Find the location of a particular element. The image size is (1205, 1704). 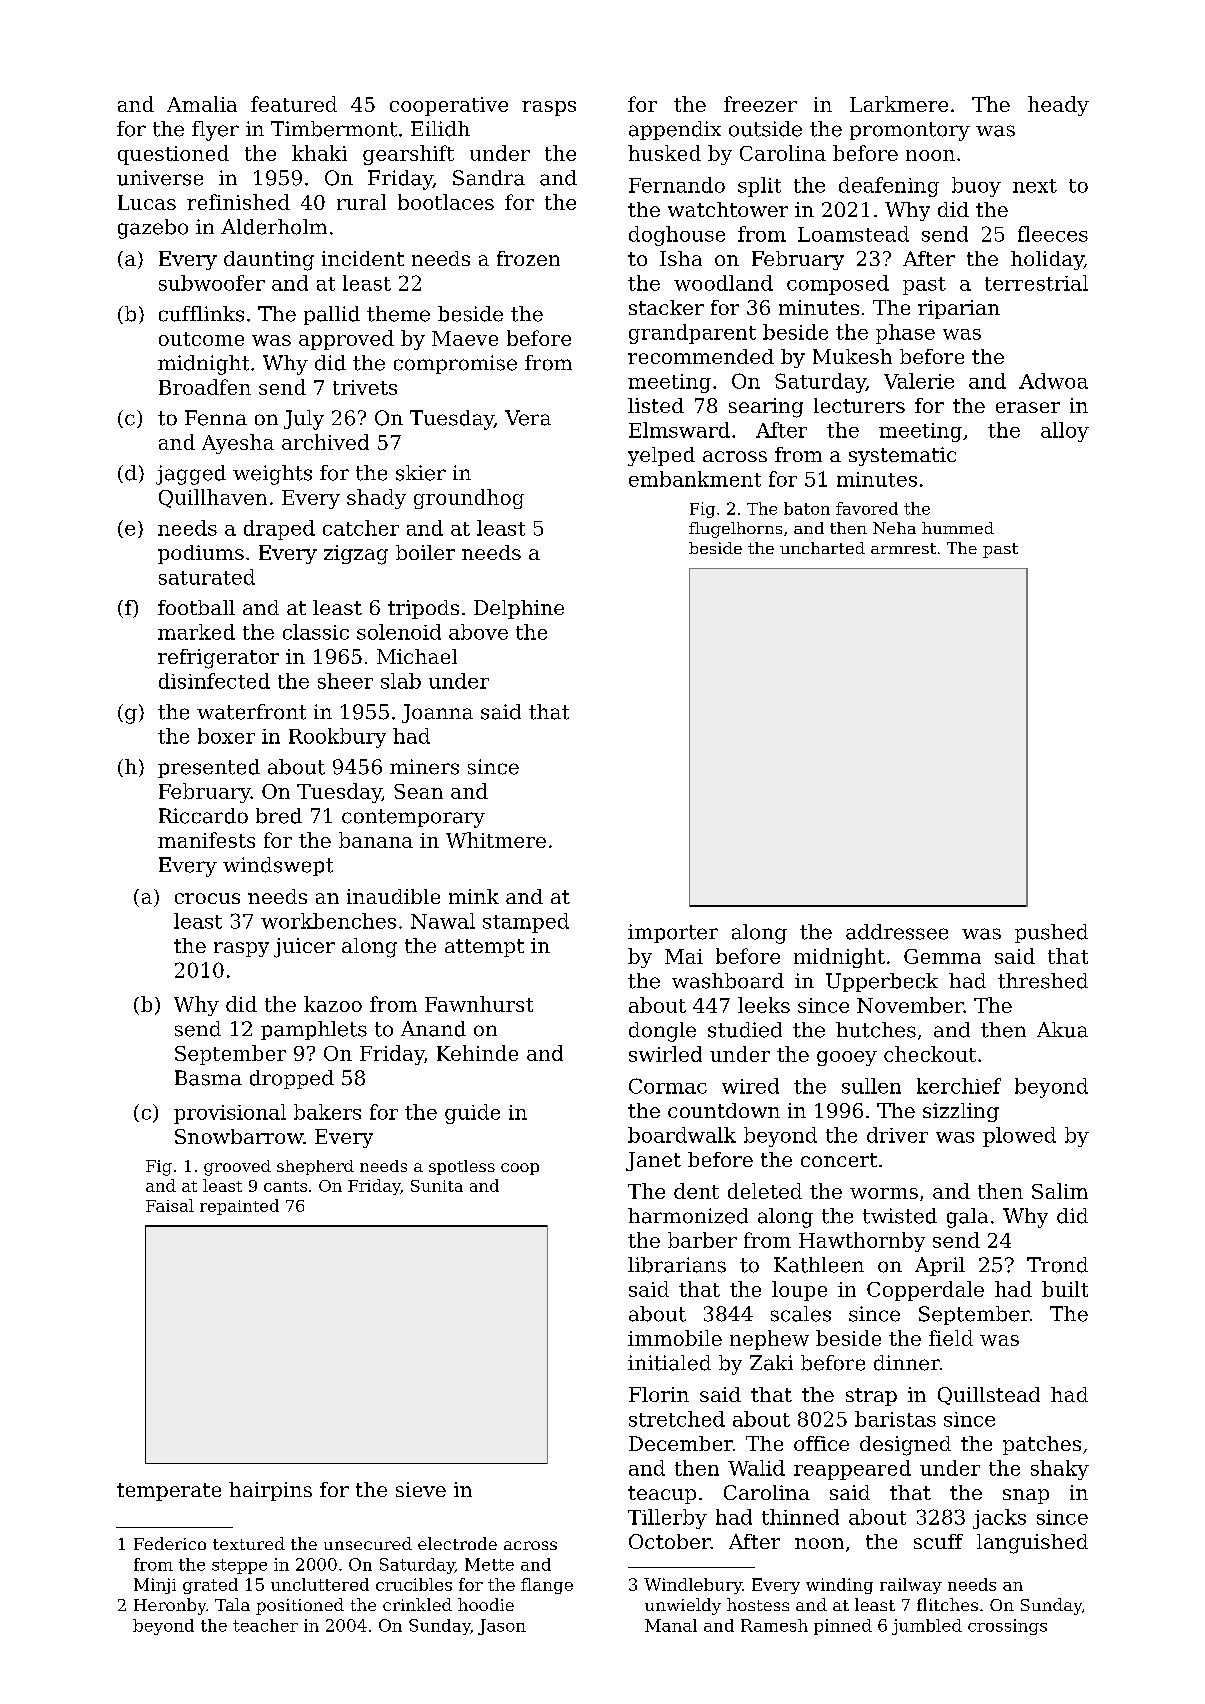

importer is located at coordinates (673, 933).
